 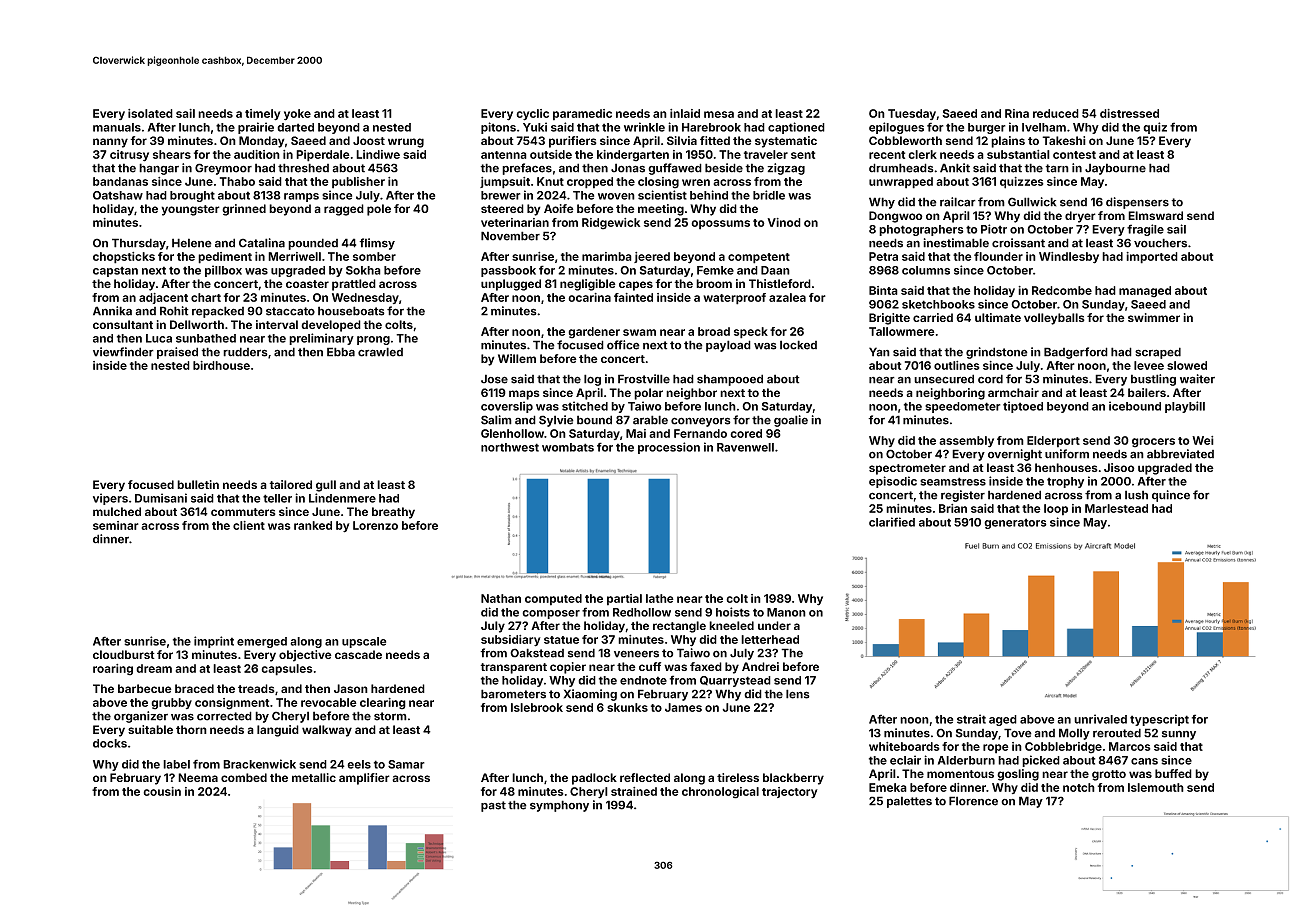 What do you see at coordinates (162, 791) in the image?
I see `cousin` at bounding box center [162, 791].
